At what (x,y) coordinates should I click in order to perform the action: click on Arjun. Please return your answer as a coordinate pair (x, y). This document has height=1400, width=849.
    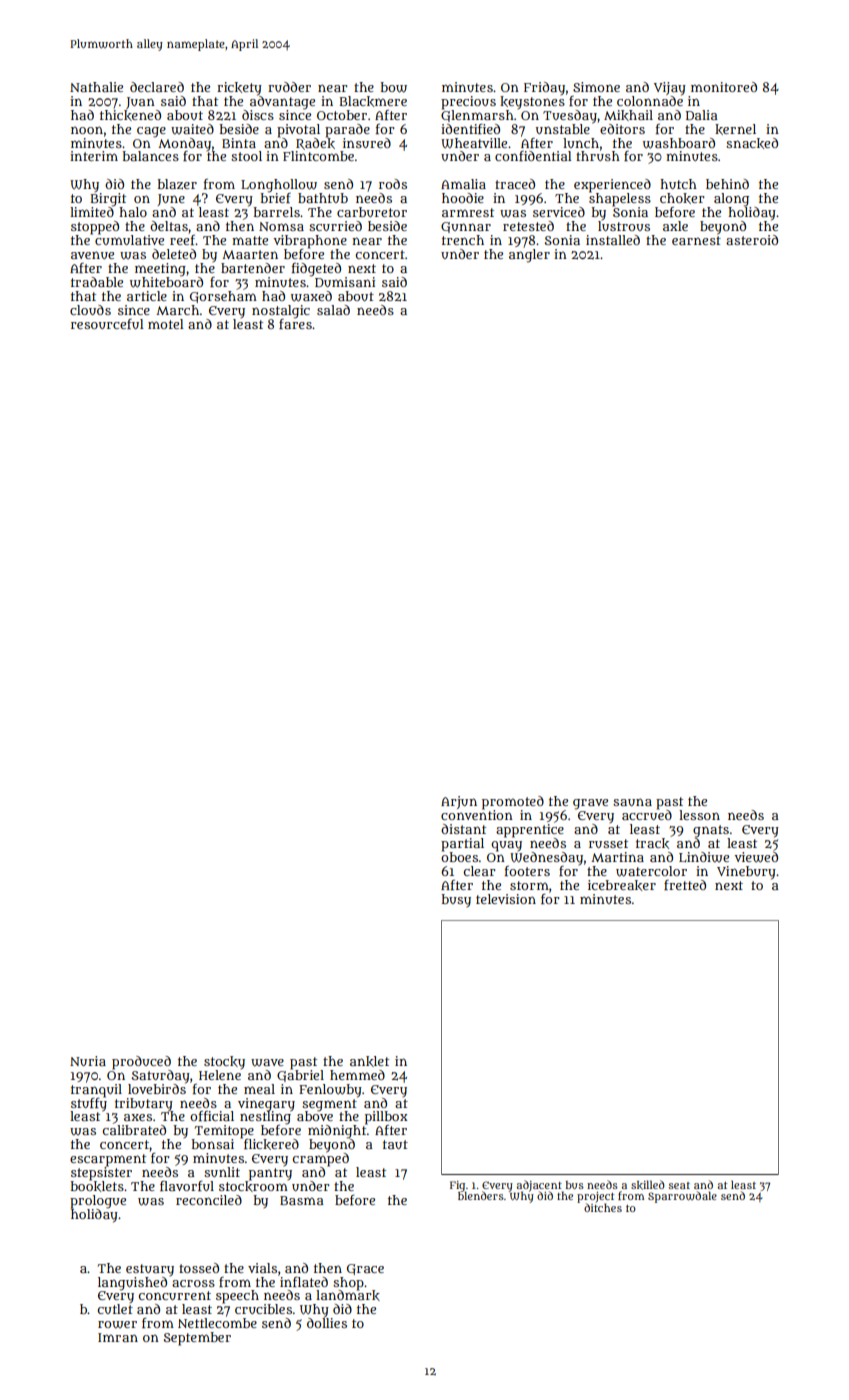
    Looking at the image, I should click on (459, 802).
